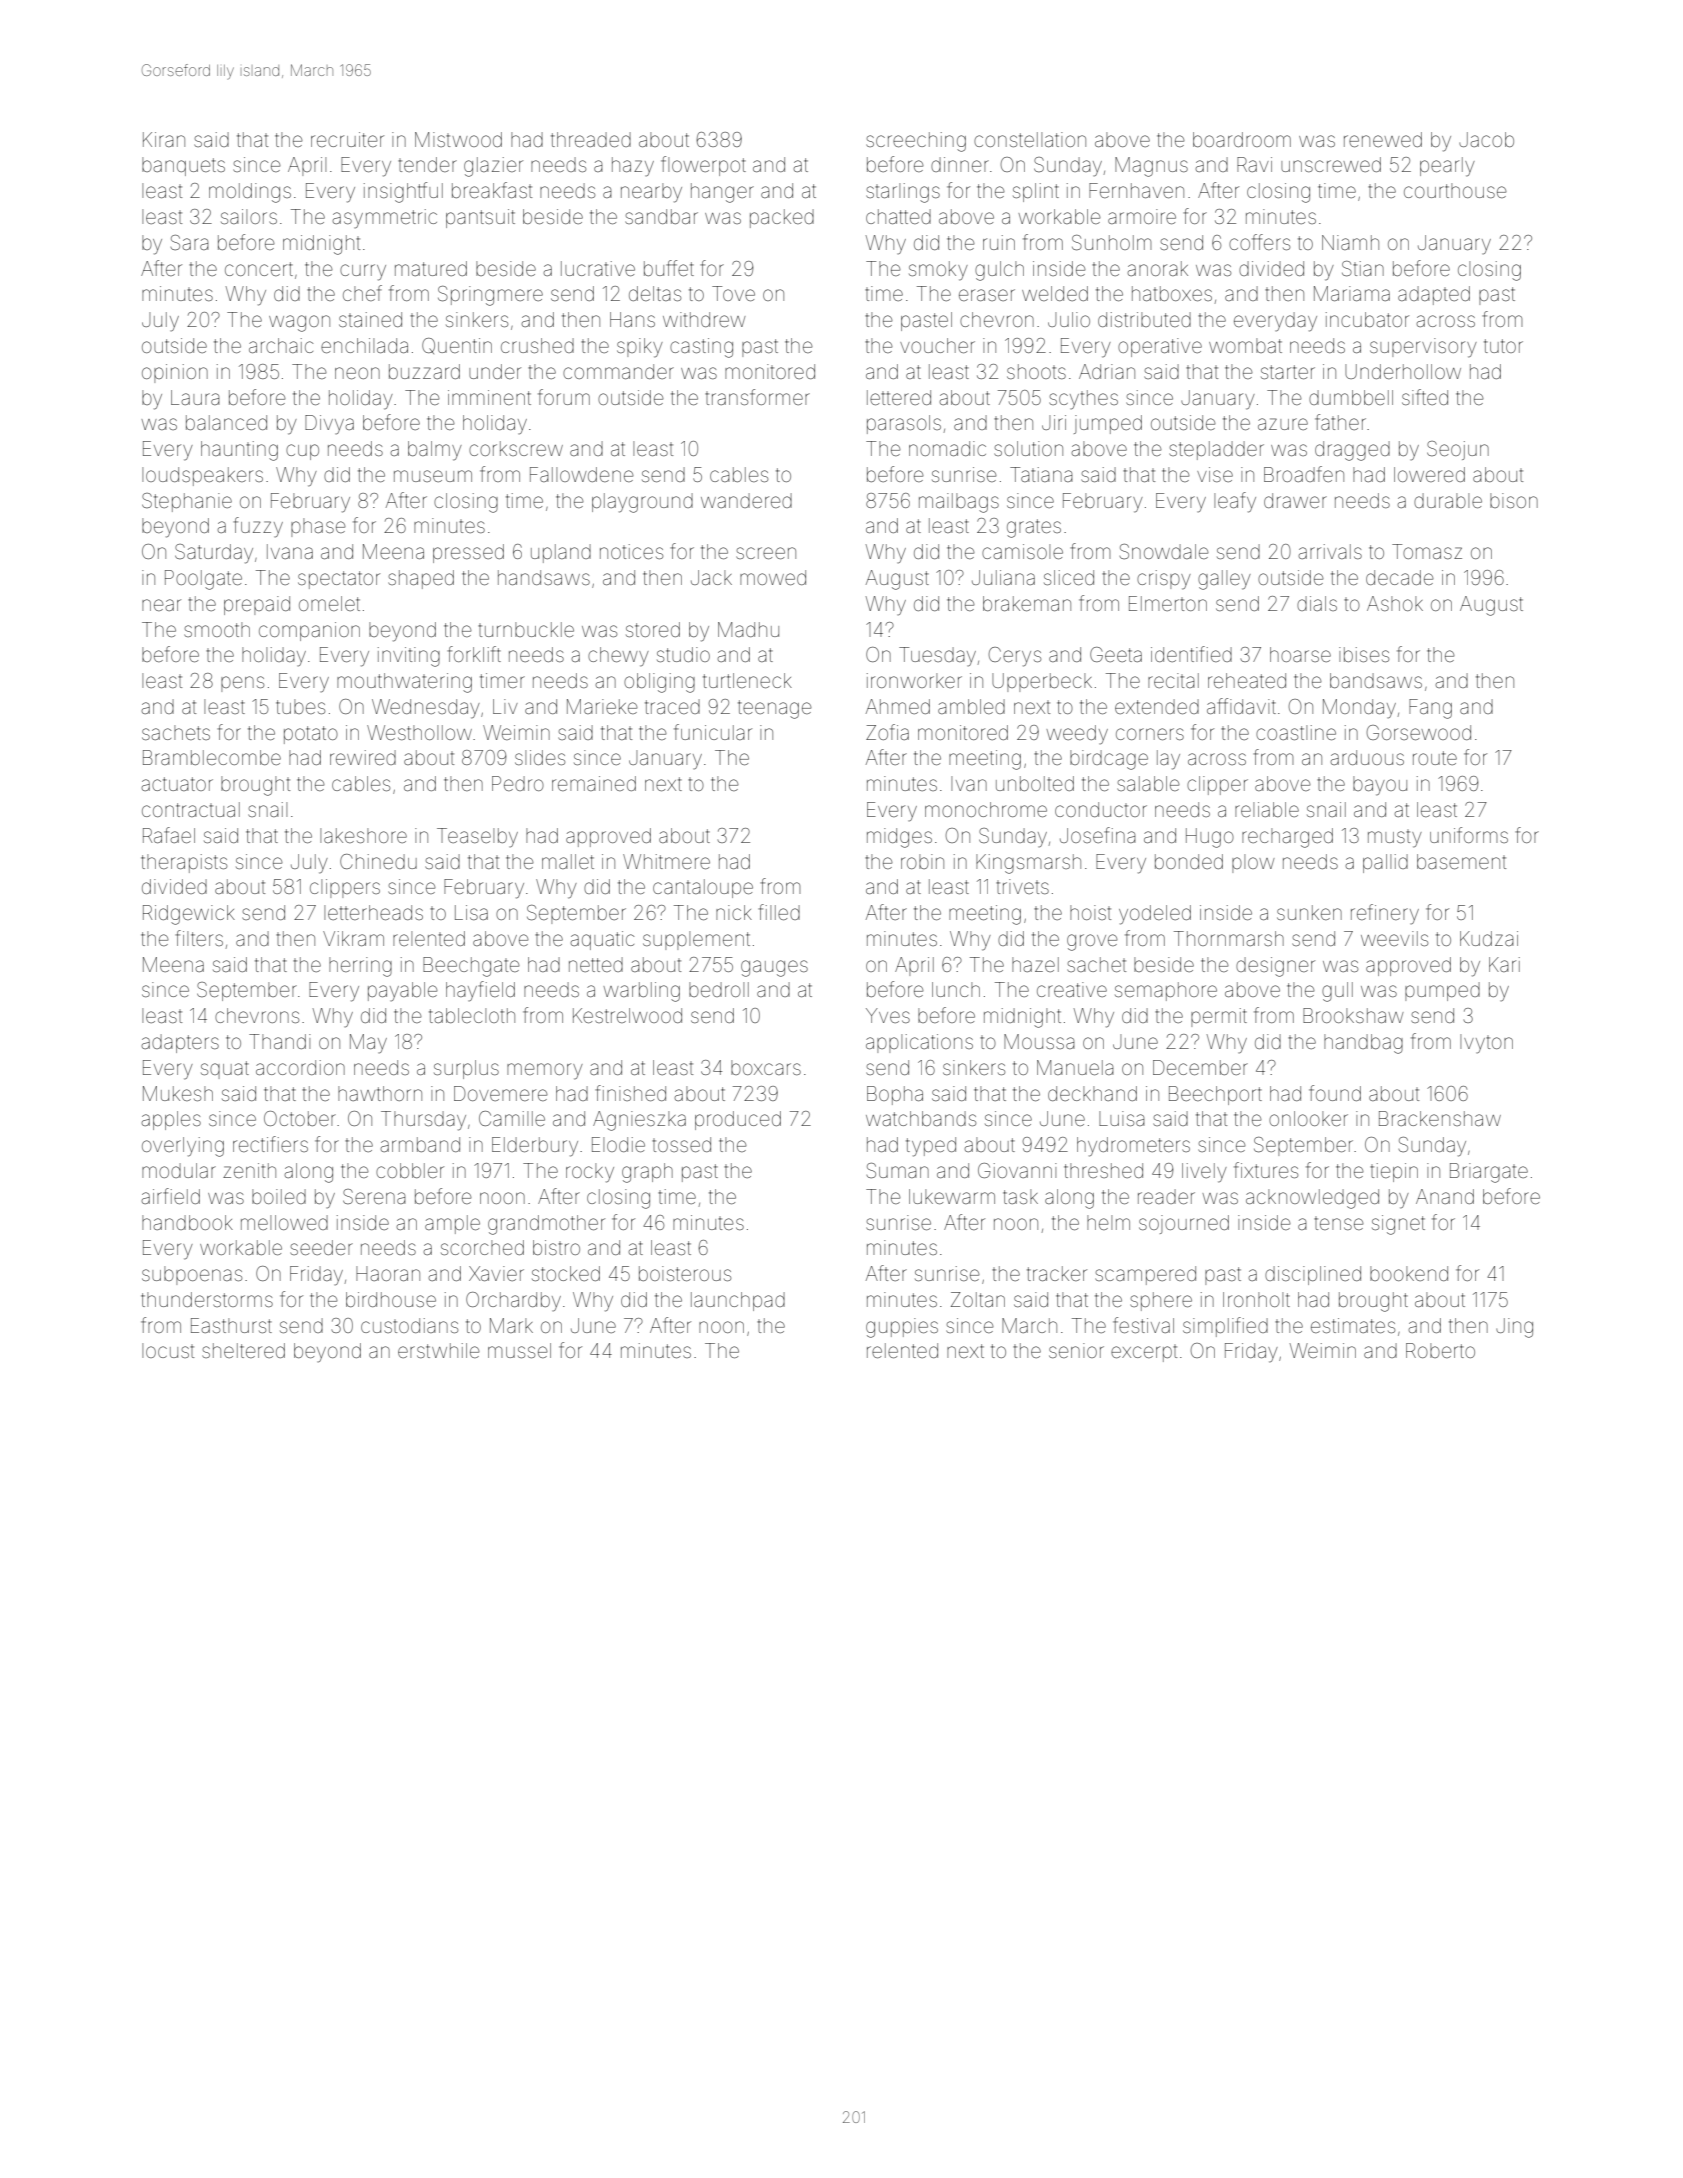 The image size is (1683, 2178). What do you see at coordinates (1017, 1170) in the screenshot?
I see `Giovanni` at bounding box center [1017, 1170].
